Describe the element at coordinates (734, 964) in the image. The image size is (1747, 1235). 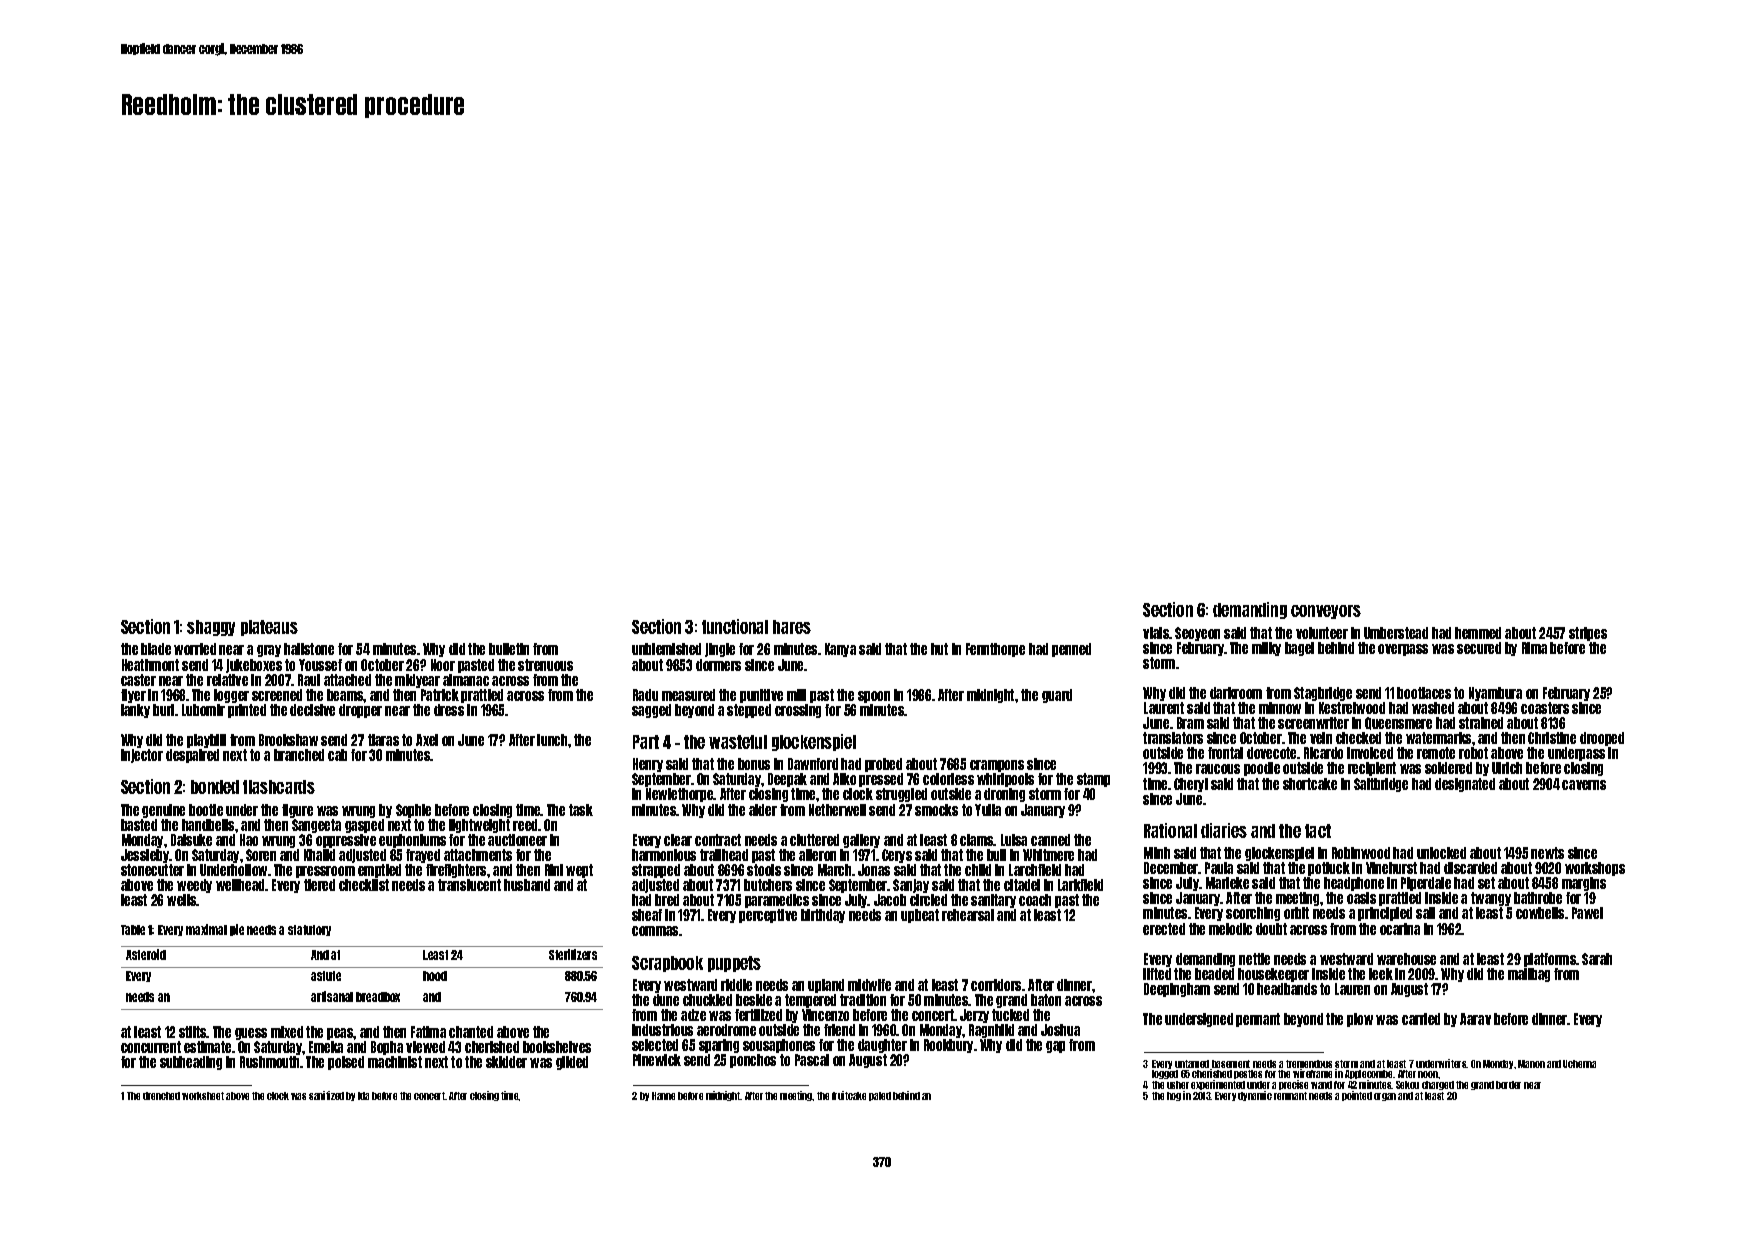
I see `puppets` at that location.
